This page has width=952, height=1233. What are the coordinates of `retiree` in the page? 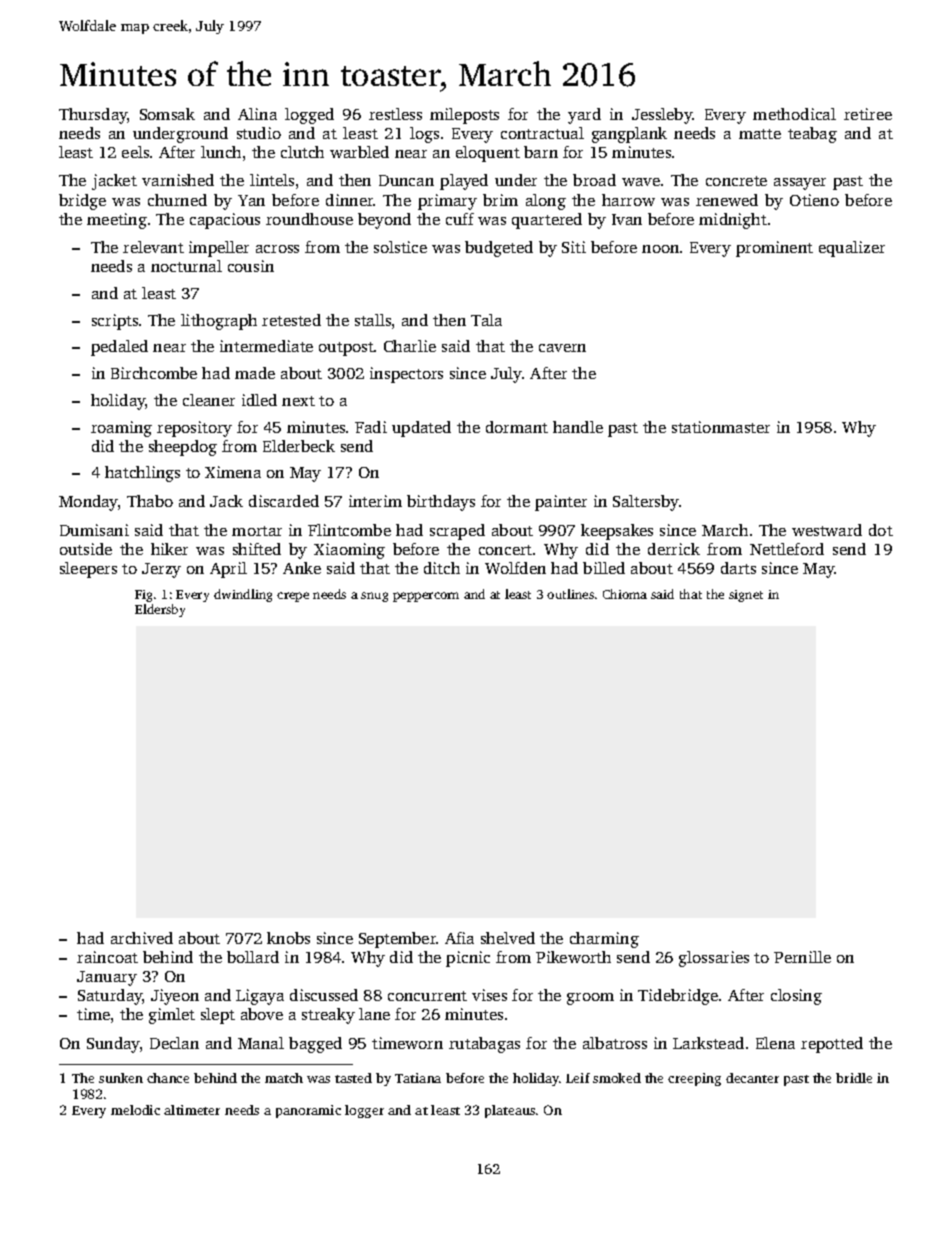 It's located at (868, 114).
